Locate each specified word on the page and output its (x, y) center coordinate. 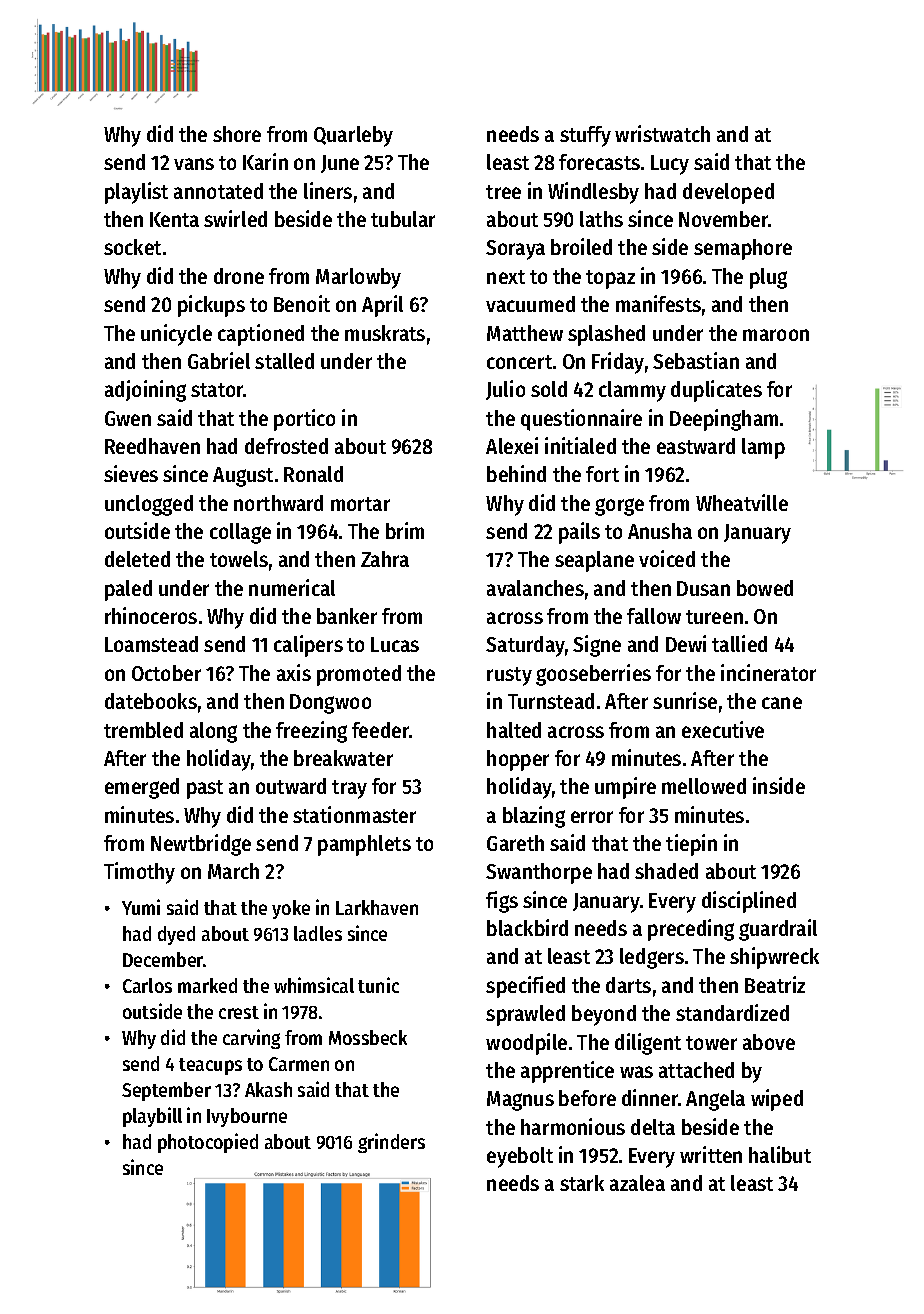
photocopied (208, 1143)
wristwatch (662, 133)
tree (503, 192)
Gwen (128, 418)
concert (519, 362)
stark (582, 1183)
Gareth (515, 843)
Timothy (139, 873)
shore (237, 134)
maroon (776, 335)
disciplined (749, 902)
